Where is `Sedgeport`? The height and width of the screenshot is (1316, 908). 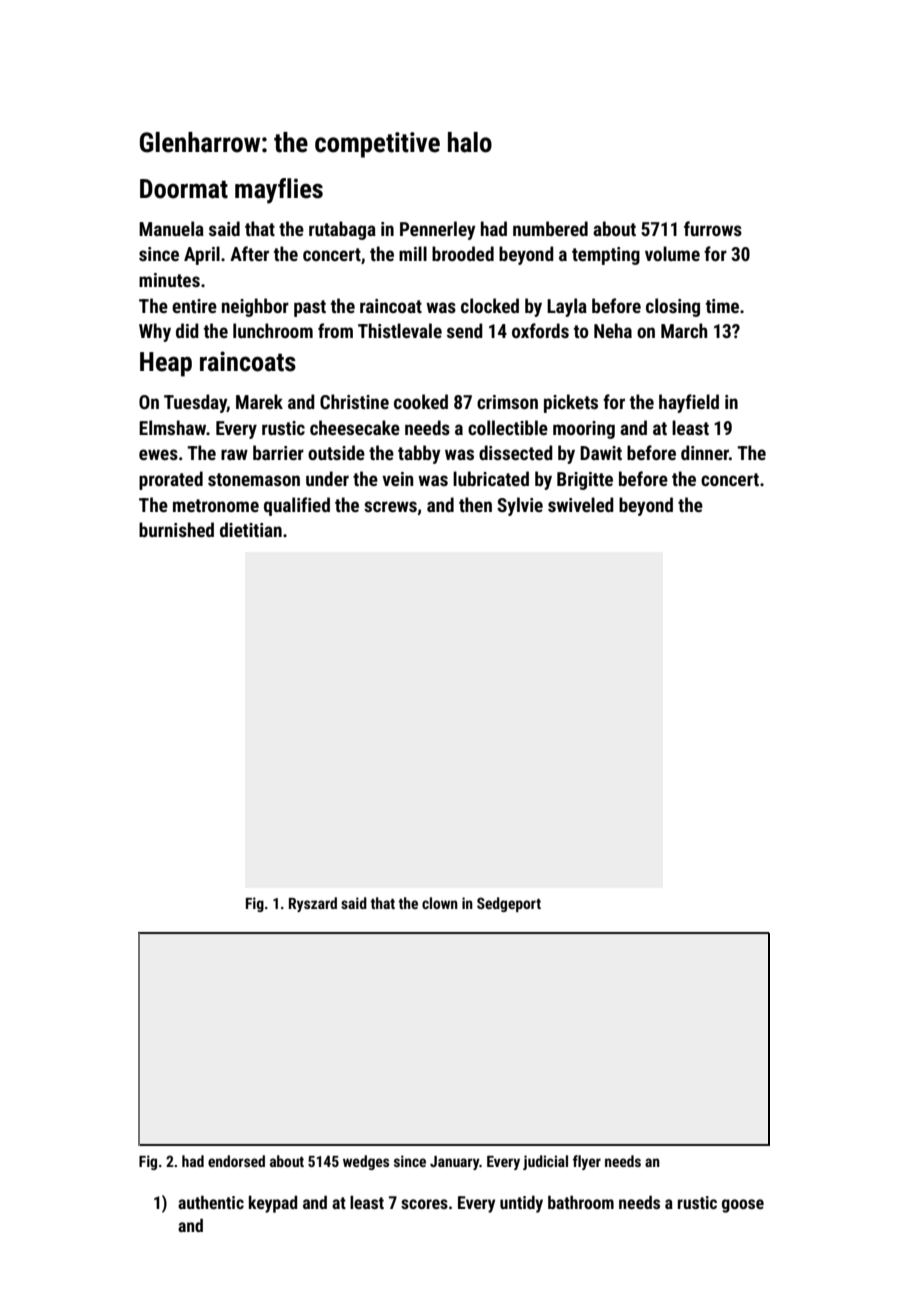 Sedgeport is located at coordinates (509, 904).
